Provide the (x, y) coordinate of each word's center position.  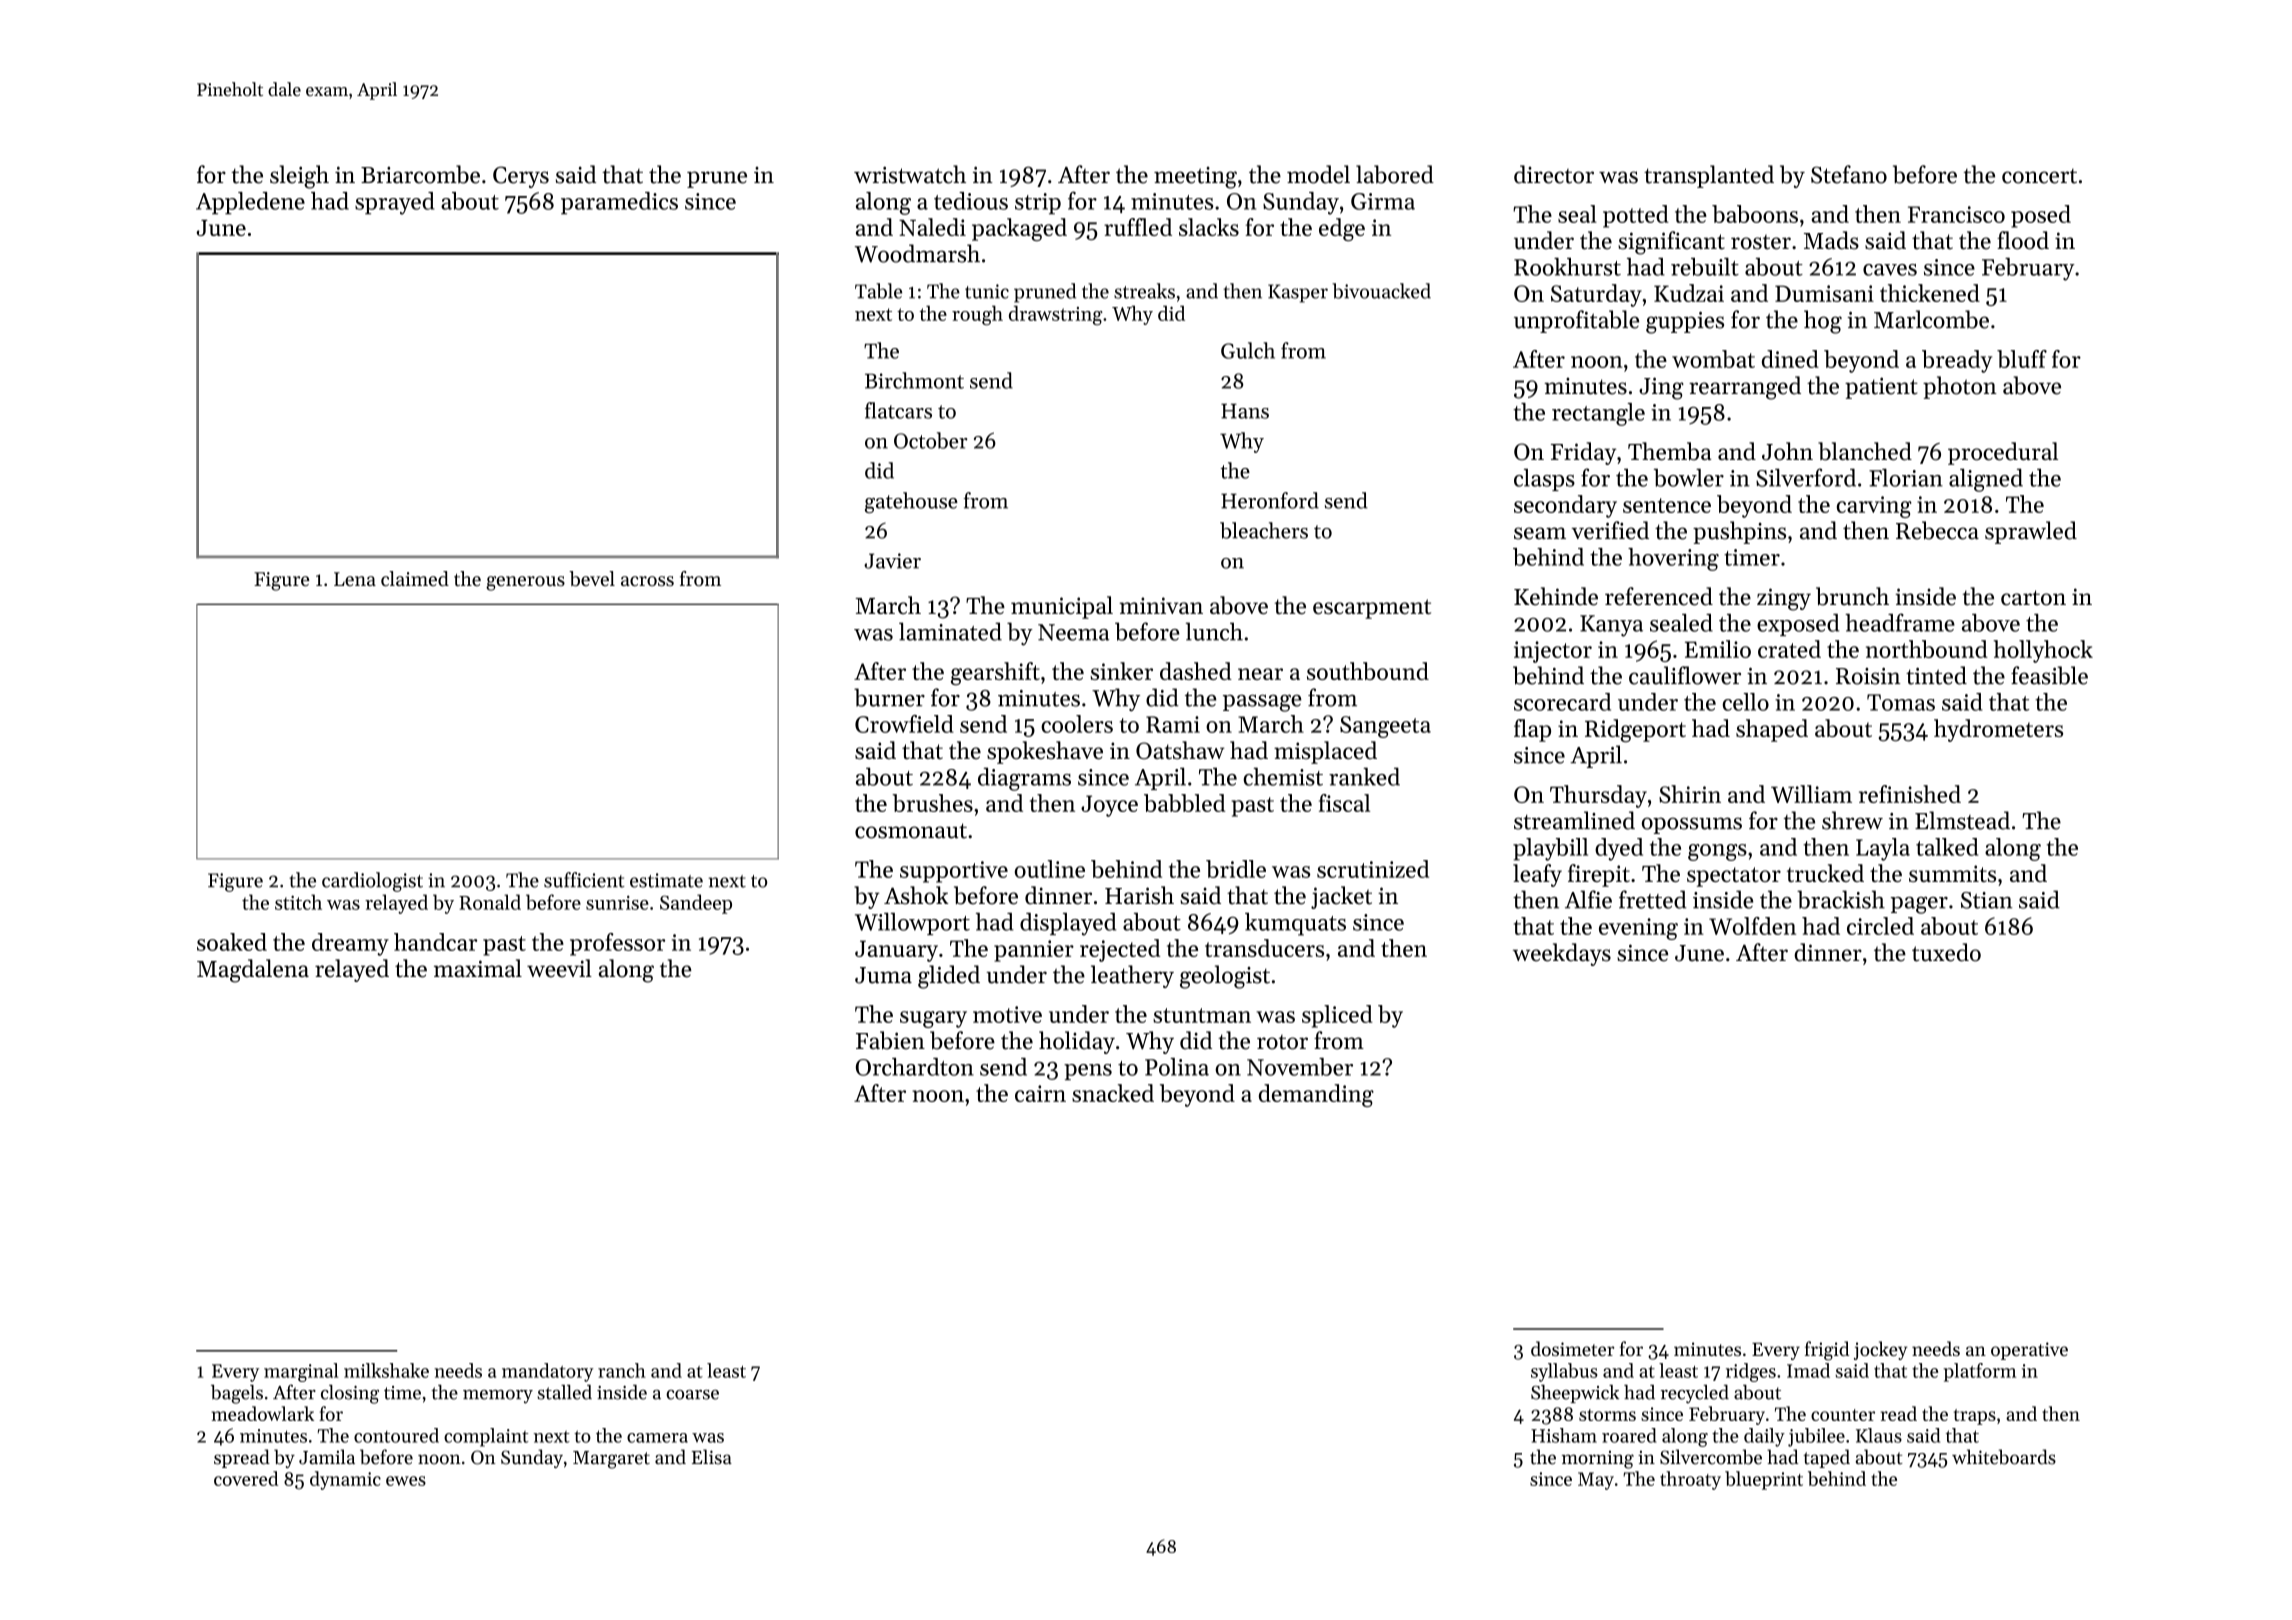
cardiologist (372, 882)
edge (1342, 229)
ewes (406, 1481)
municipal (1062, 607)
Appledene (250, 203)
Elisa (712, 1457)
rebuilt (1705, 267)
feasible (2049, 675)
